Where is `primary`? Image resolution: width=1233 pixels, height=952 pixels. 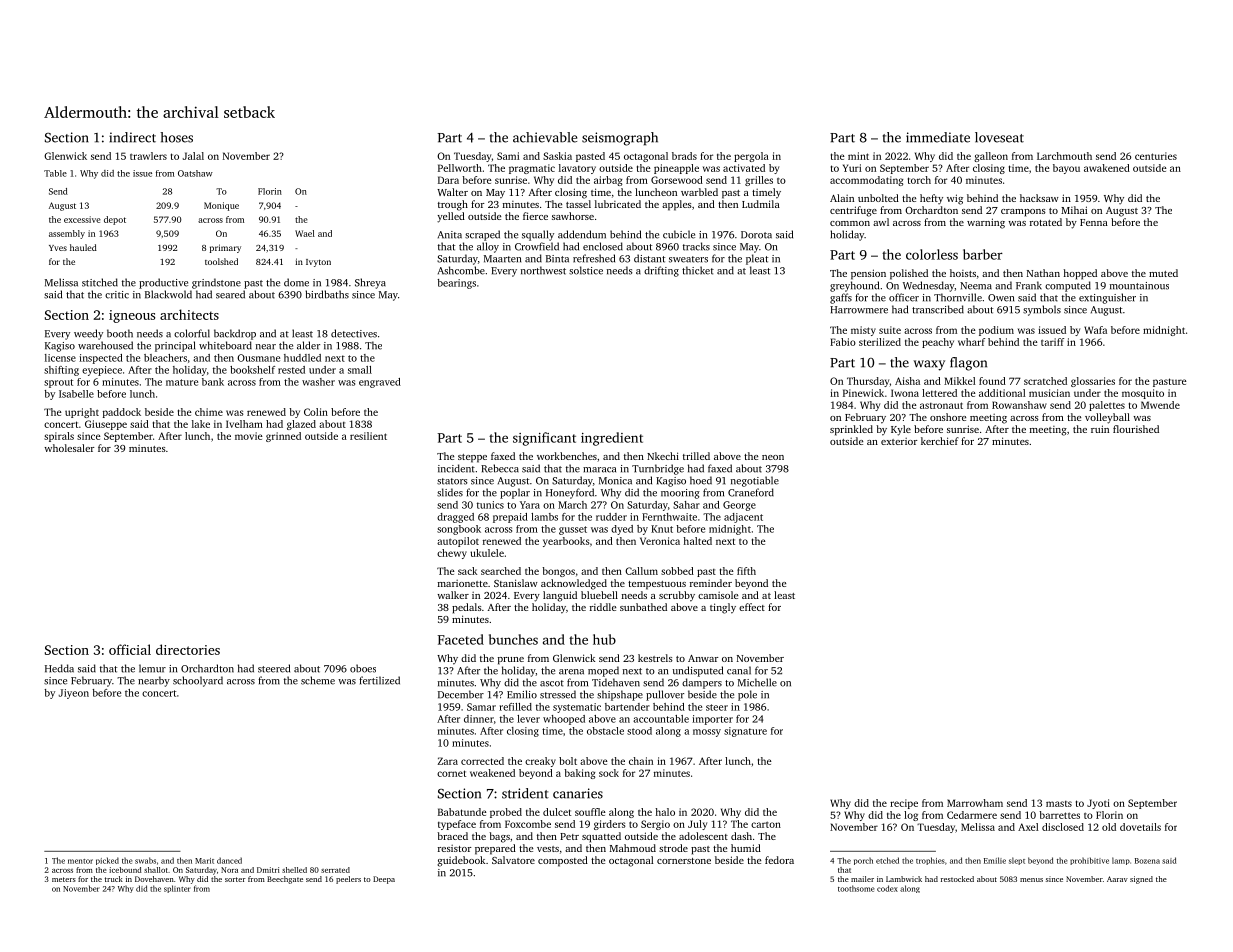
primary is located at coordinates (225, 248).
